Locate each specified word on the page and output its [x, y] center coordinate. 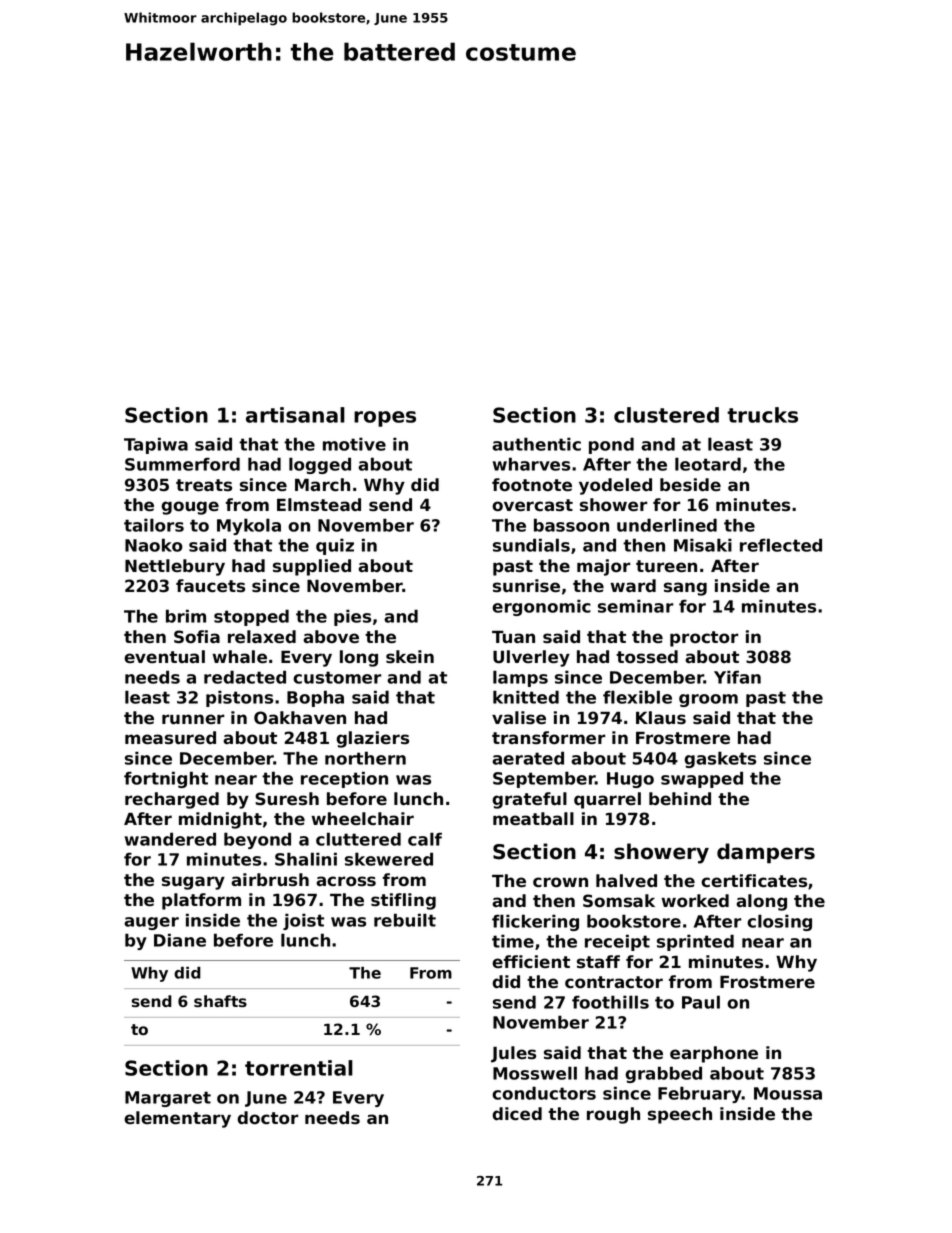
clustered [666, 415]
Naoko [154, 545]
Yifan [737, 677]
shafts [220, 1001]
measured [170, 738]
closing [779, 922]
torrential [299, 1068]
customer [337, 677]
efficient [531, 961]
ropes [385, 419]
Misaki [703, 545]
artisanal [295, 415]
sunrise [526, 586]
